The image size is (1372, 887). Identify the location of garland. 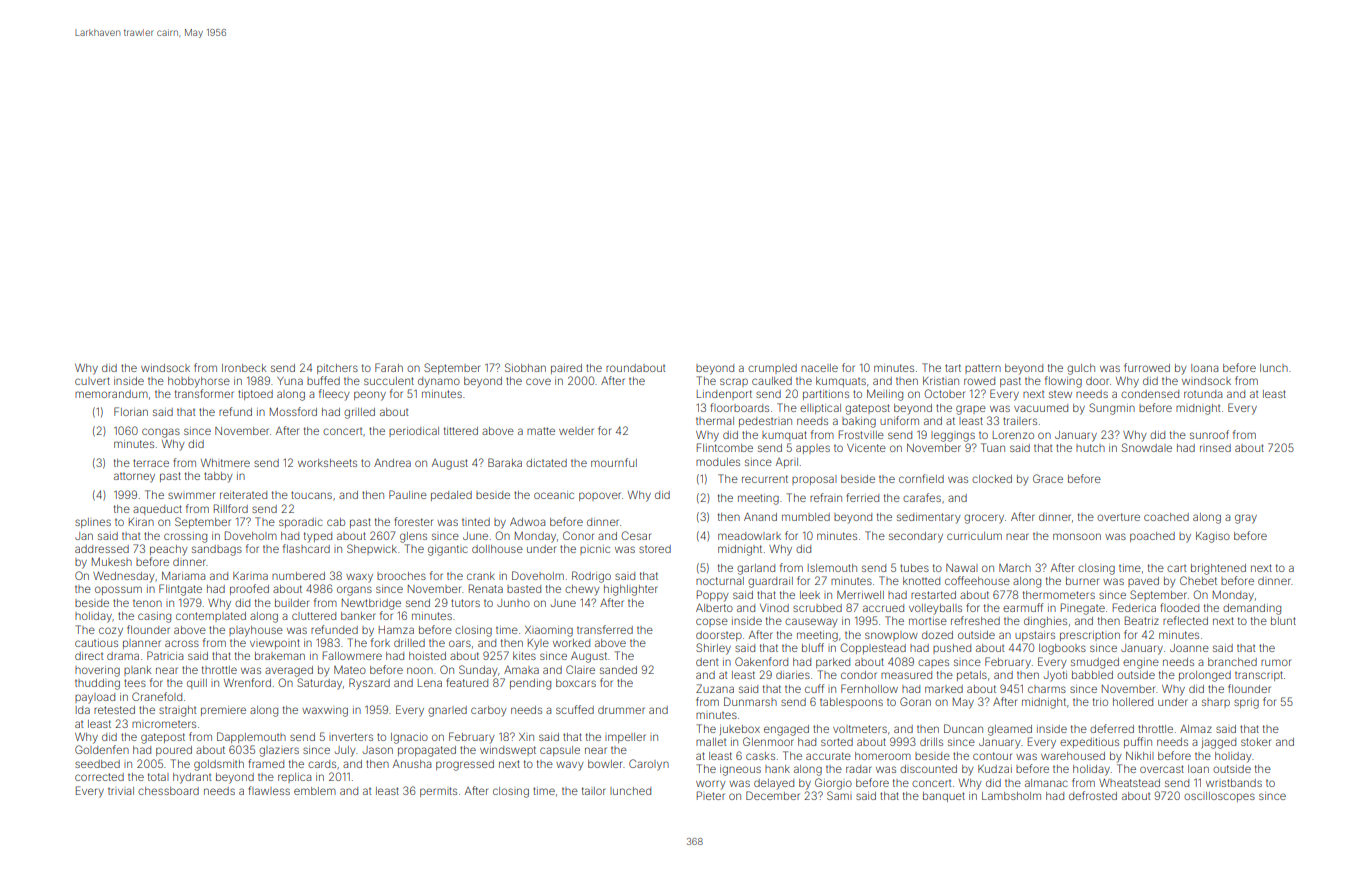
(756, 569).
